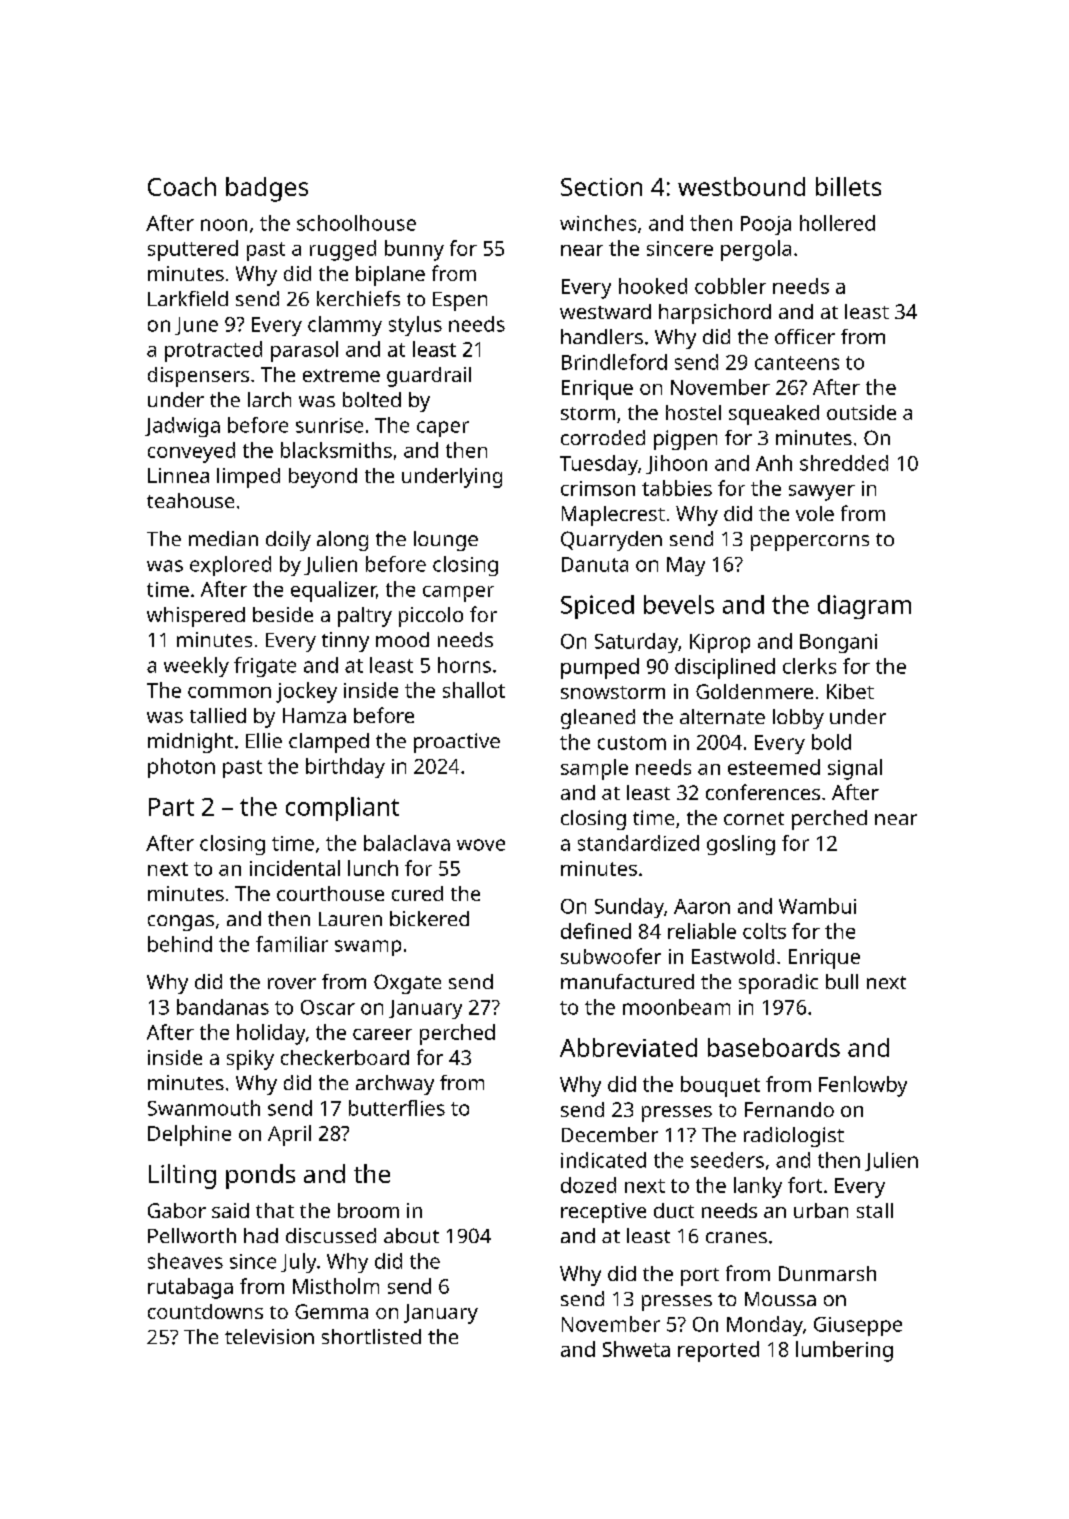 The height and width of the image is (1519, 1069). I want to click on shortlisted, so click(371, 1336).
